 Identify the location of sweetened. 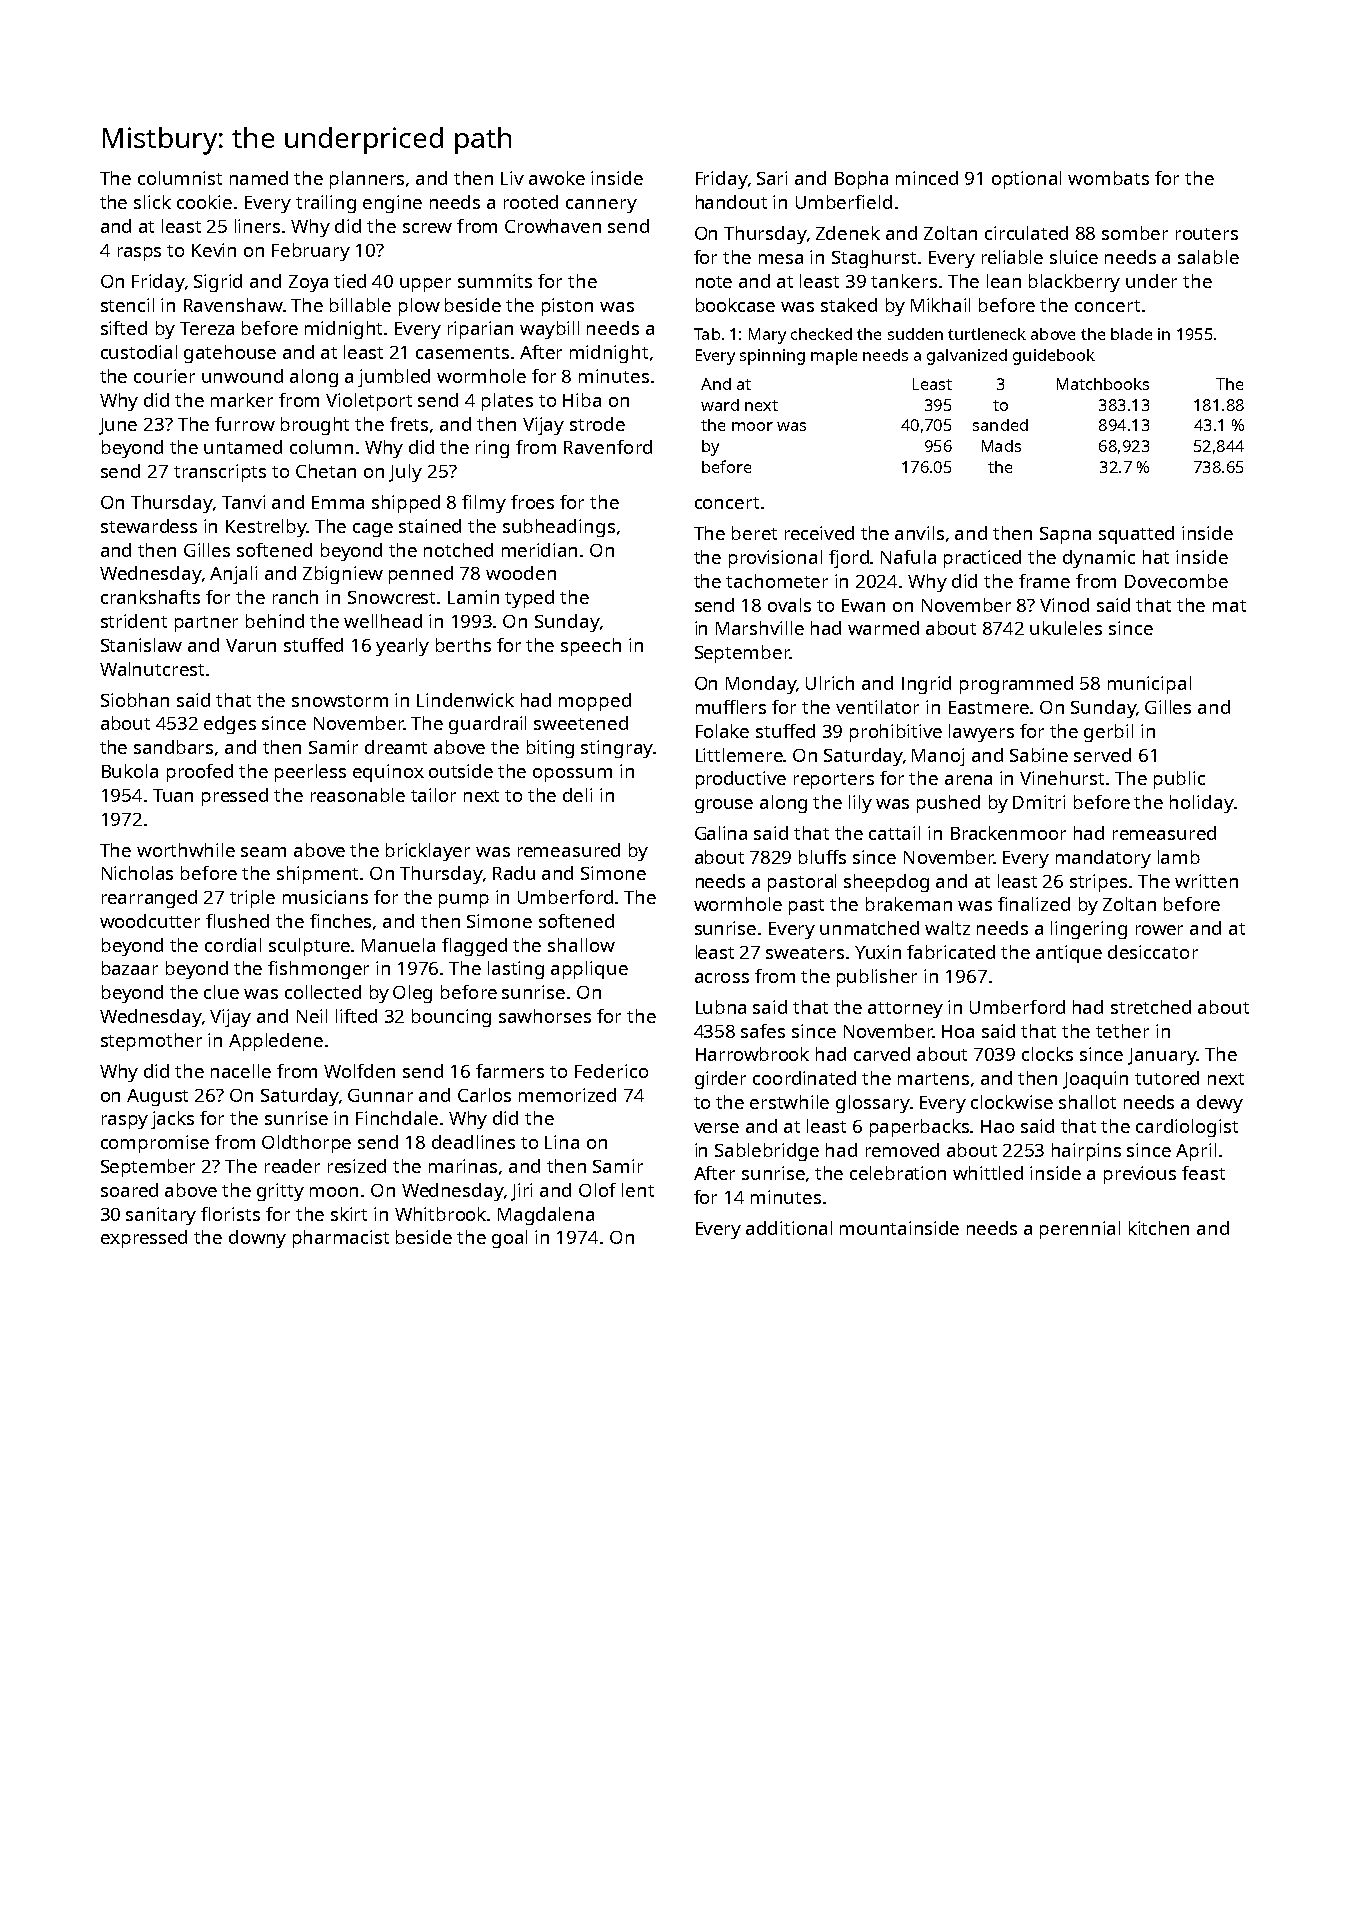
(581, 723).
